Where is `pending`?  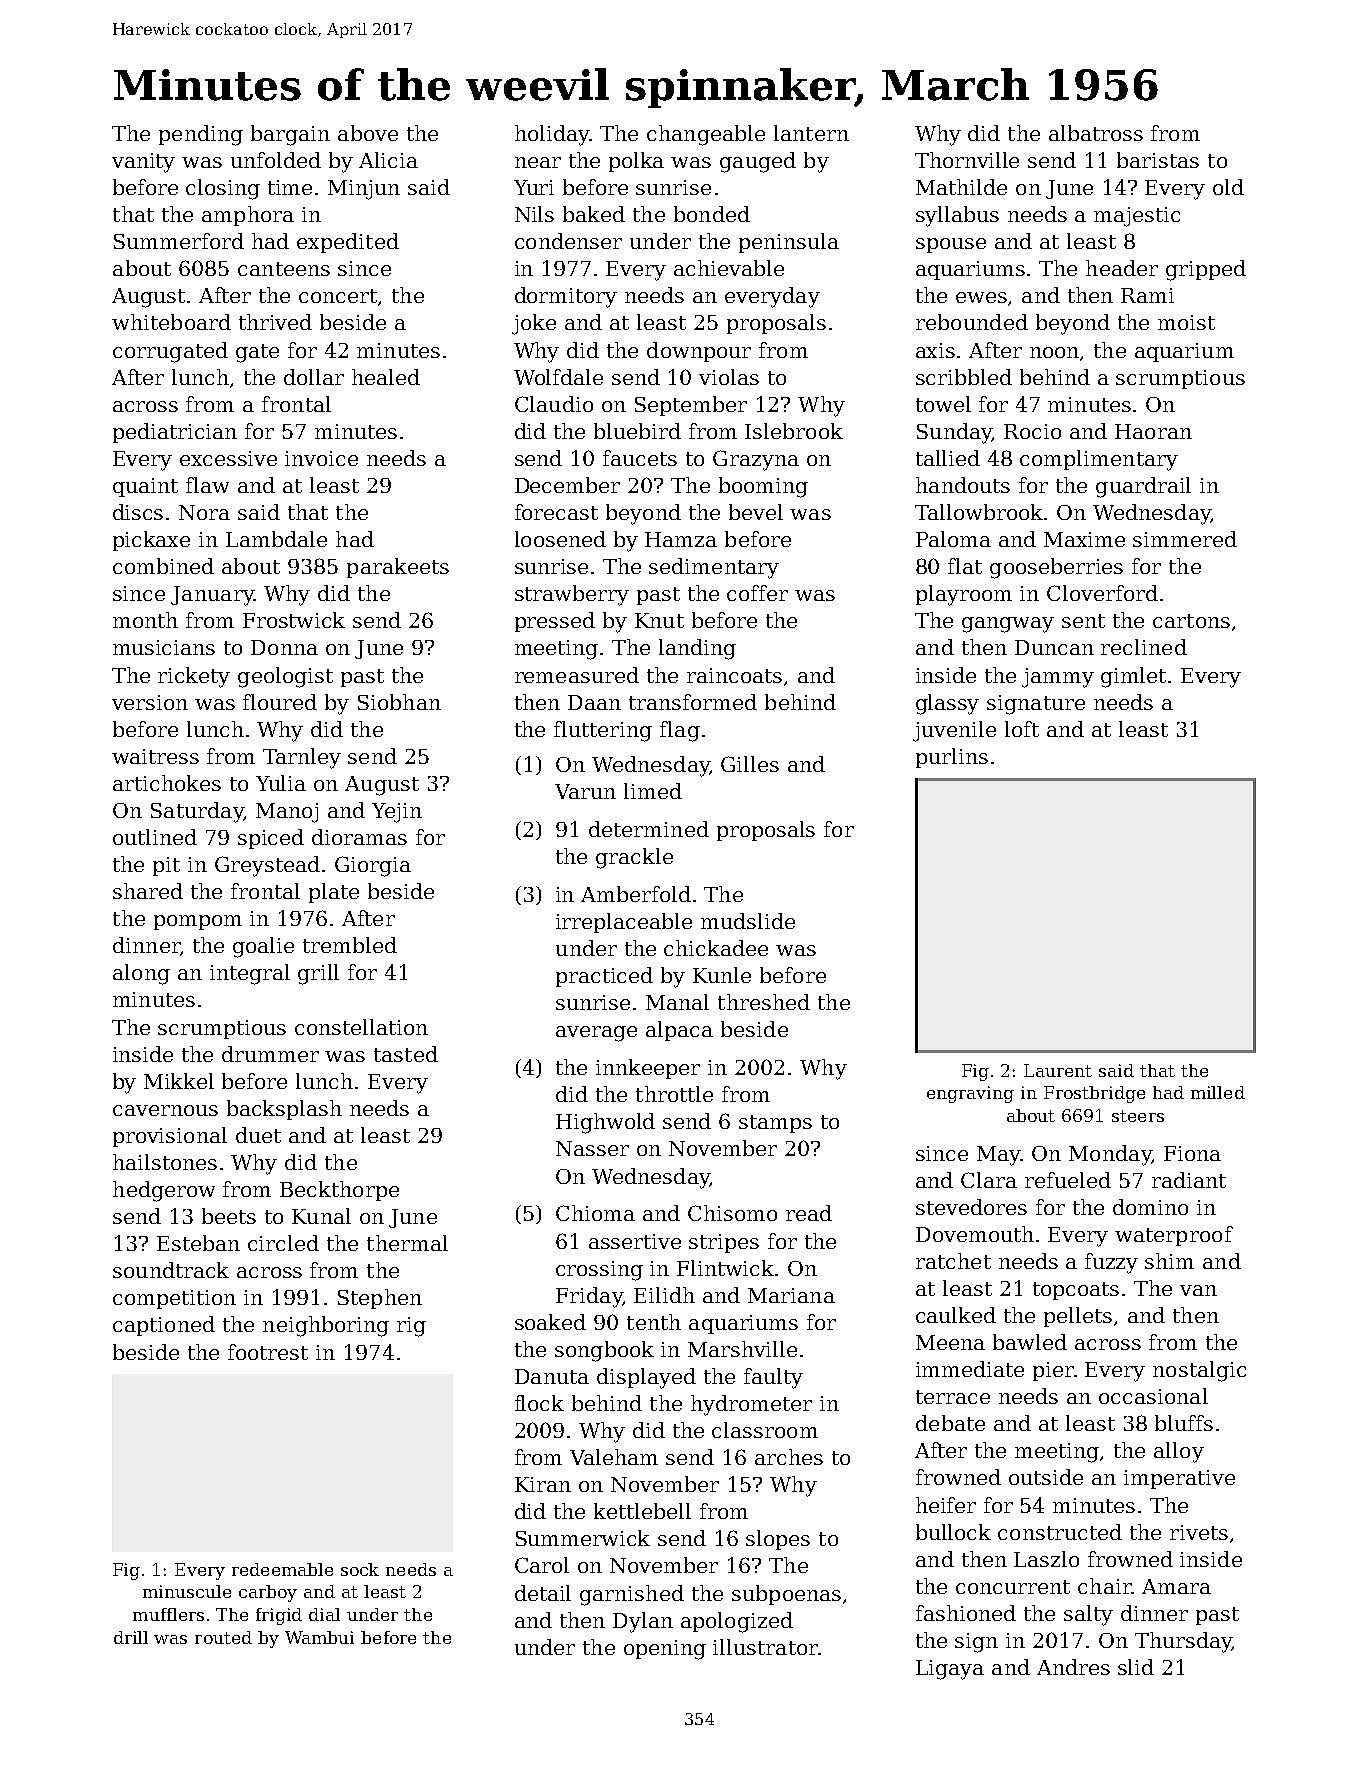
pending is located at coordinates (201, 135).
